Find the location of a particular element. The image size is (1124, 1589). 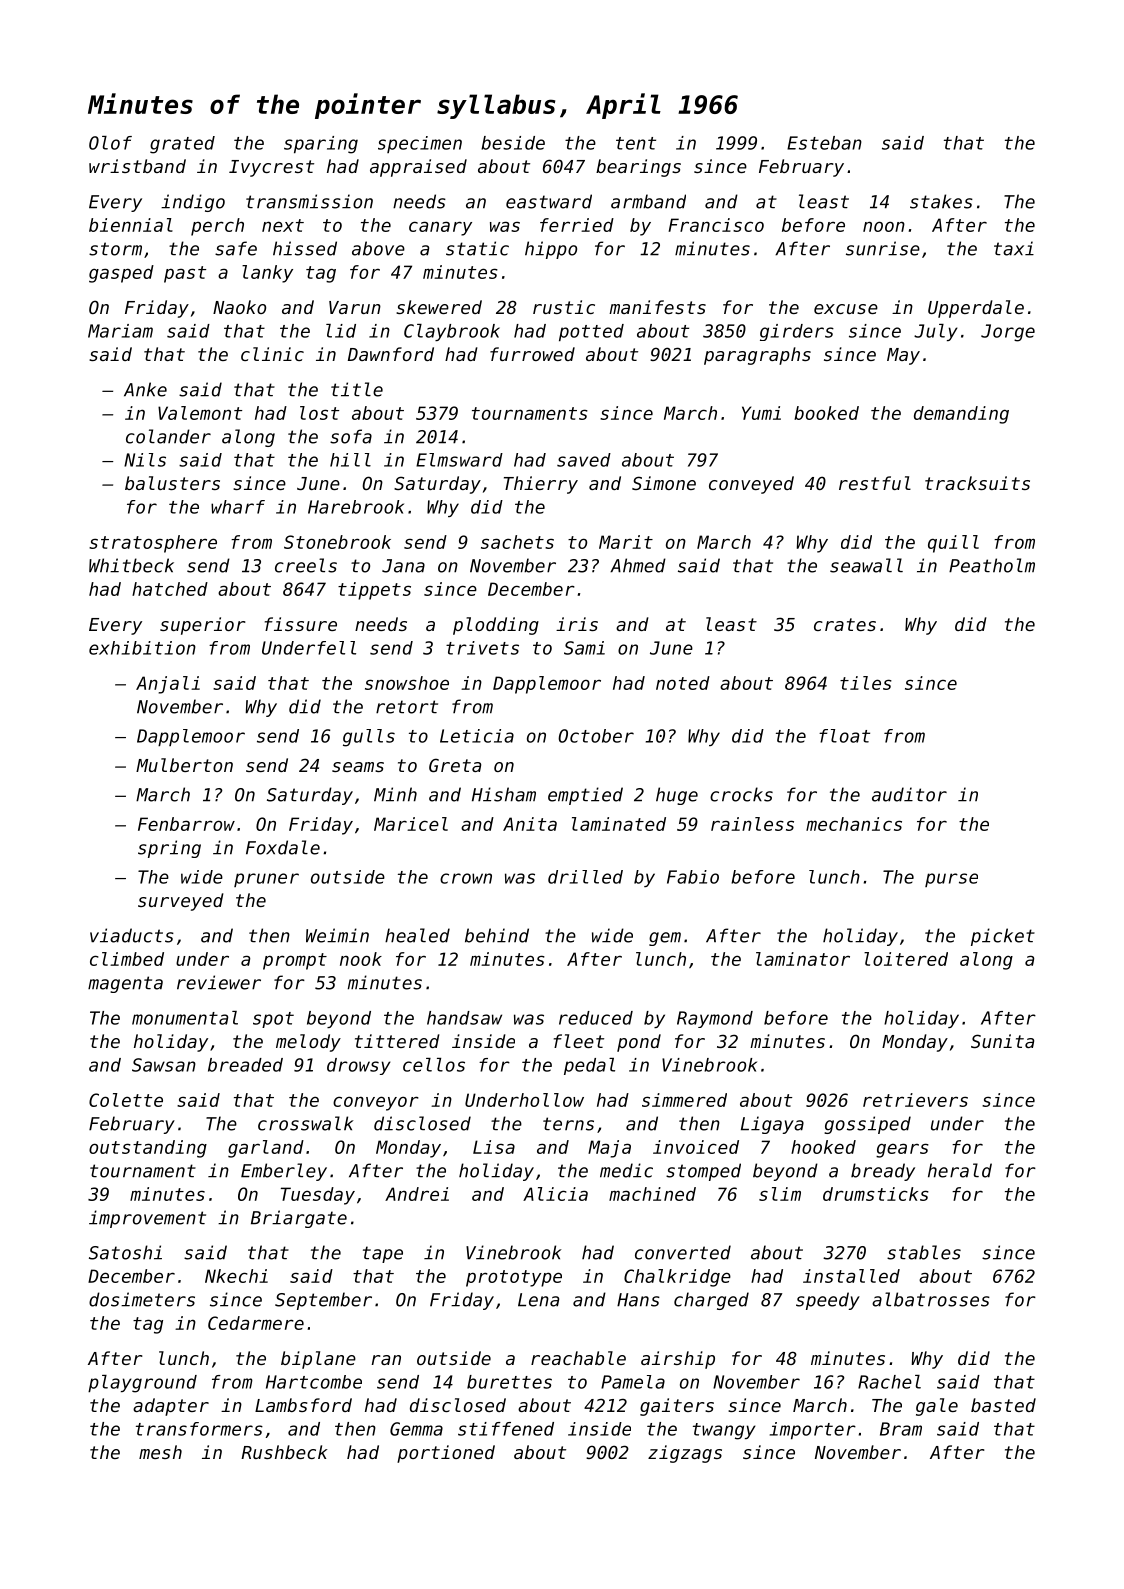

Elmsward is located at coordinates (459, 460).
